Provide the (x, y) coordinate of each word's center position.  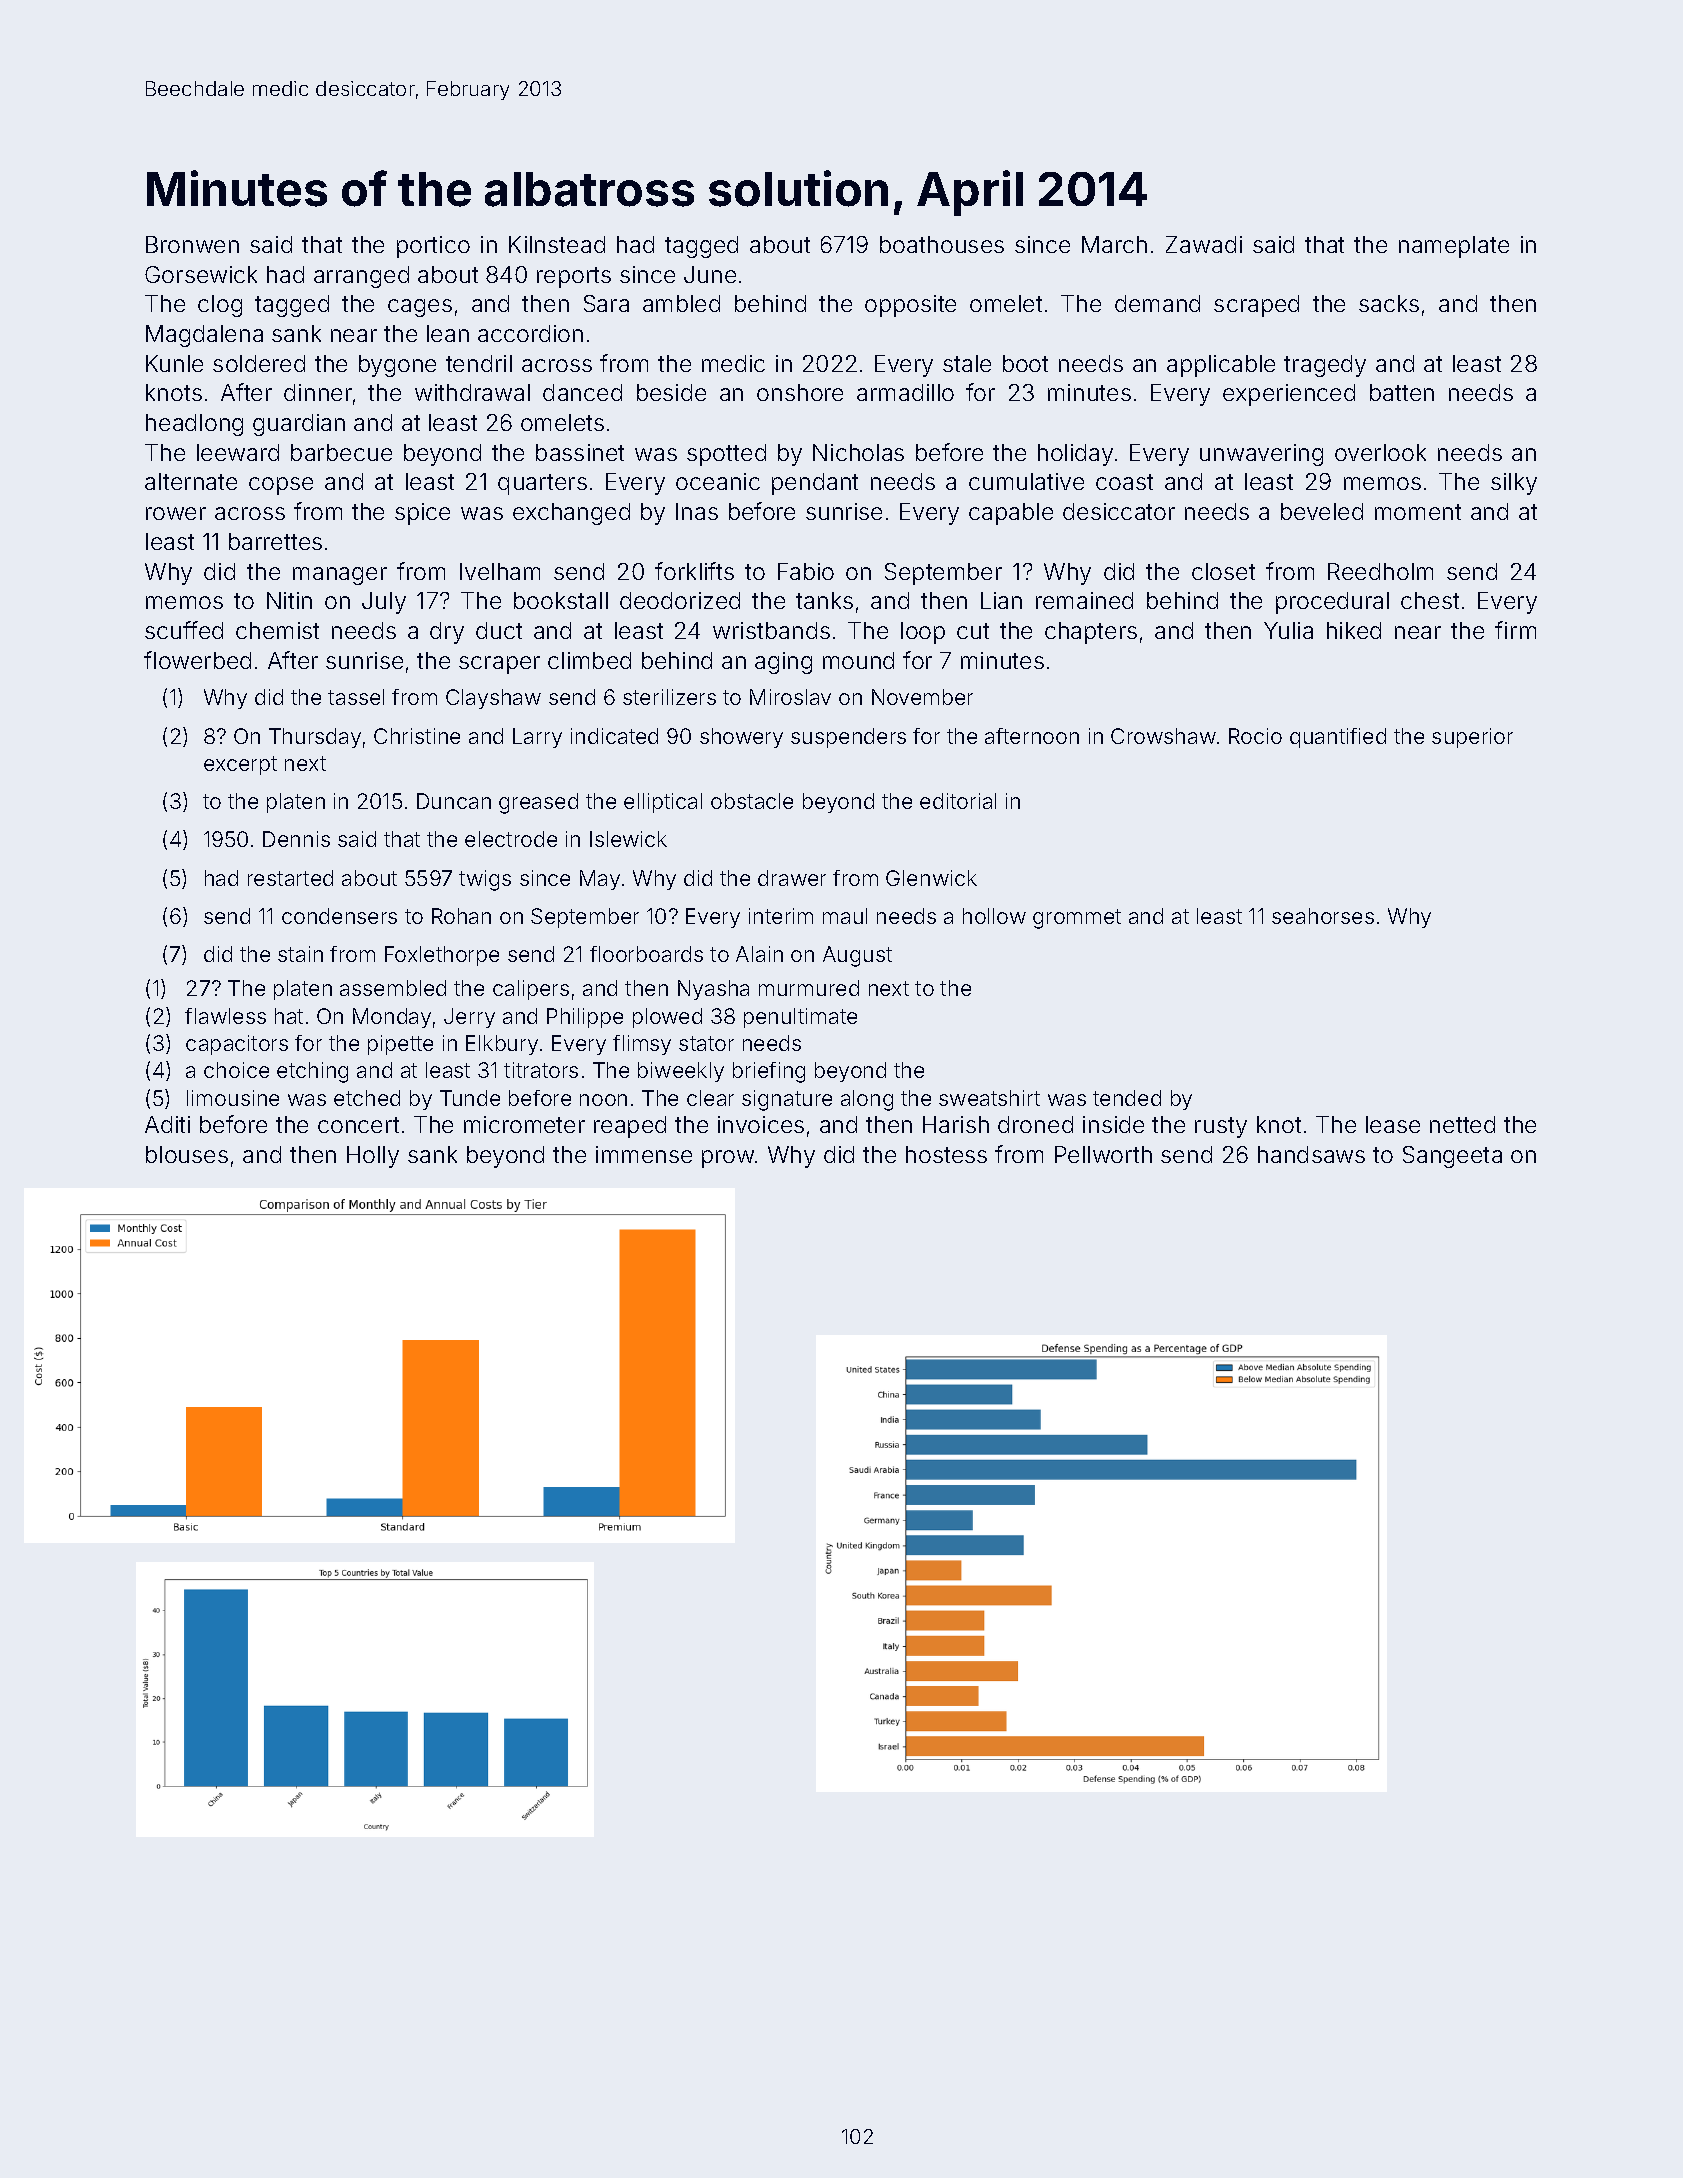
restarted (290, 878)
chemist (277, 630)
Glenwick (931, 878)
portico (433, 247)
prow (728, 1159)
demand (1157, 303)
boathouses (942, 244)
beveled (1322, 511)
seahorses (1323, 916)
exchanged (571, 514)
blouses (187, 1154)
